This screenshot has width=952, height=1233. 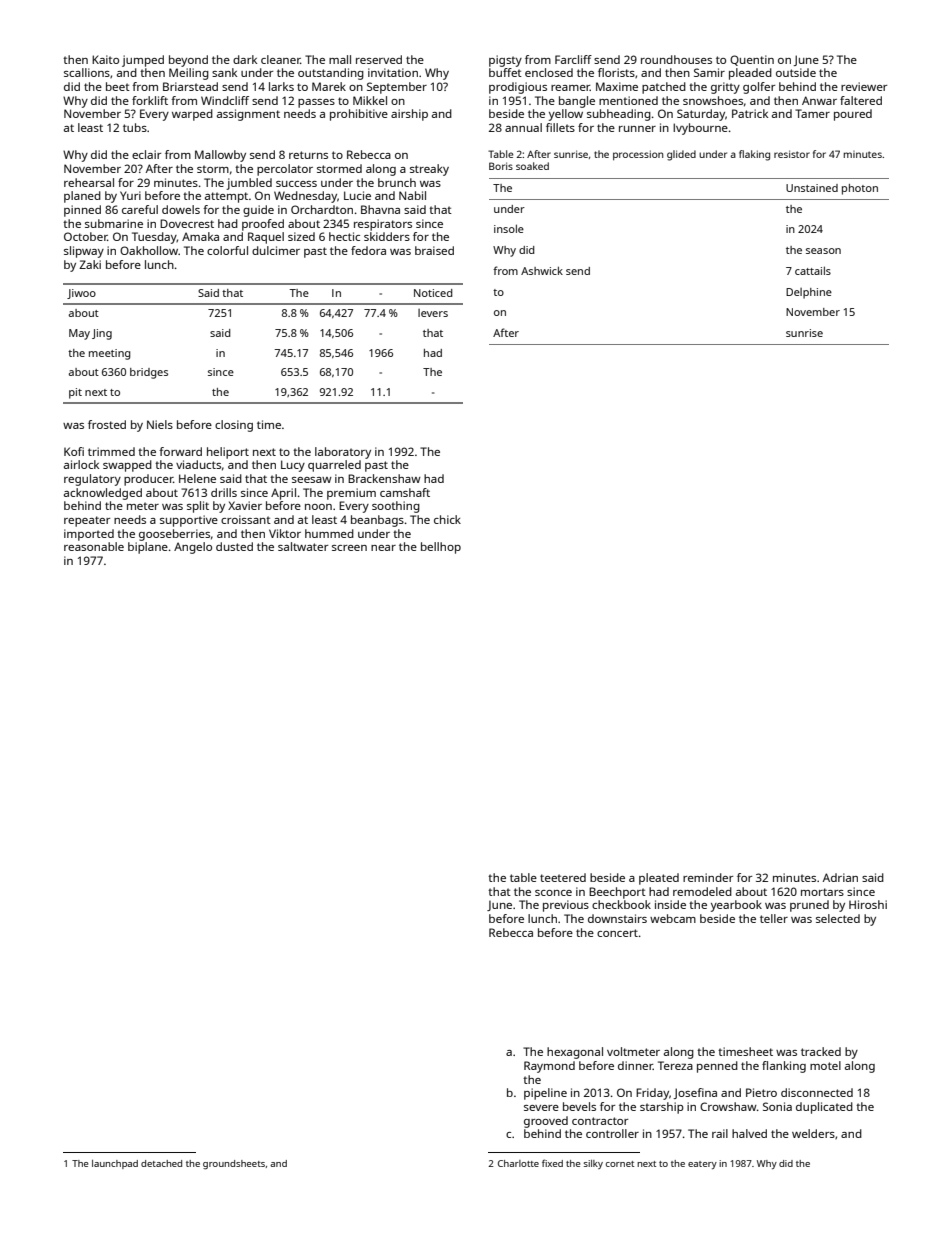 What do you see at coordinates (505, 72) in the screenshot?
I see `buffet` at bounding box center [505, 72].
